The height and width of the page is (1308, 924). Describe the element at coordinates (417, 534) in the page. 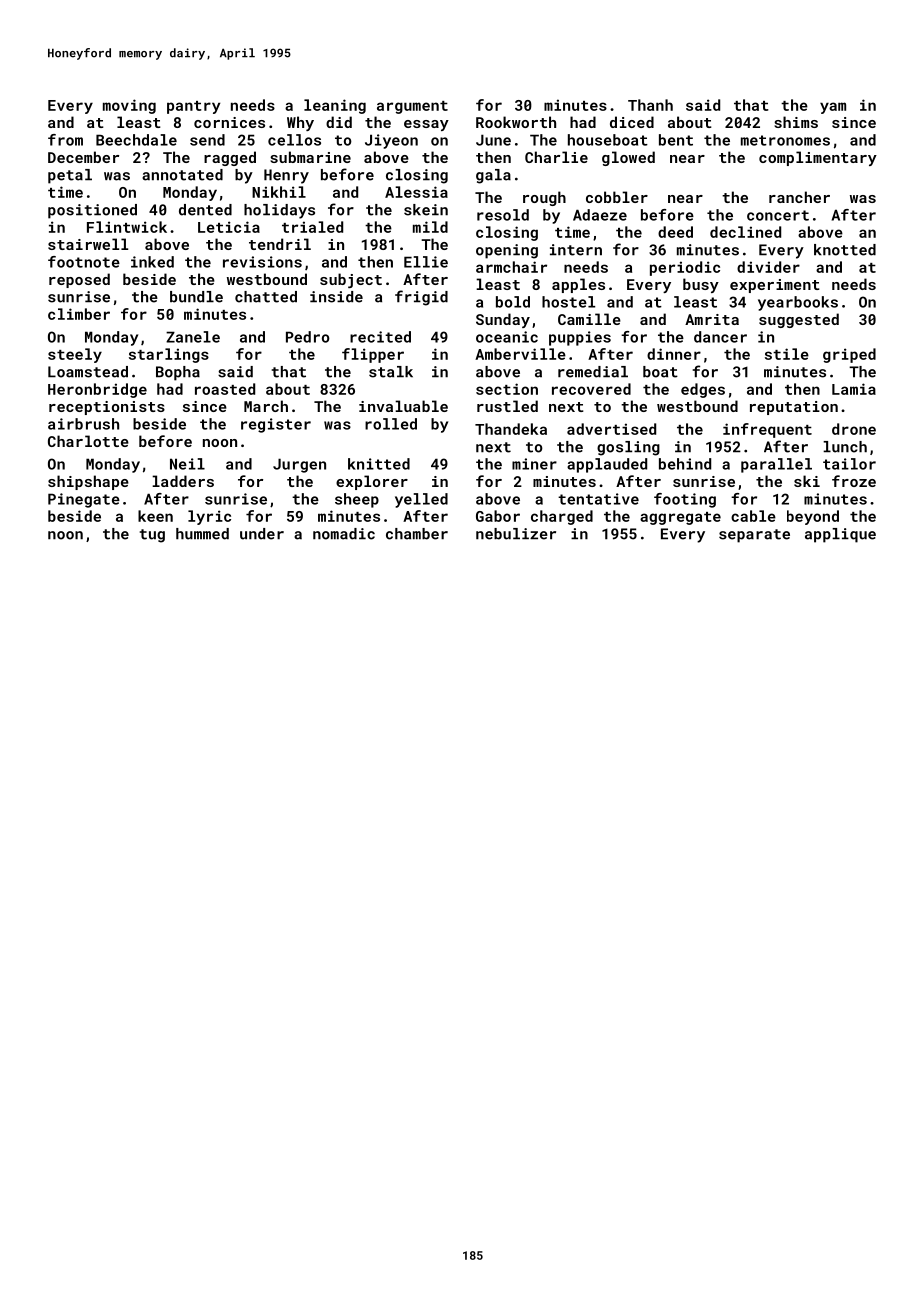

I see `chamber` at that location.
